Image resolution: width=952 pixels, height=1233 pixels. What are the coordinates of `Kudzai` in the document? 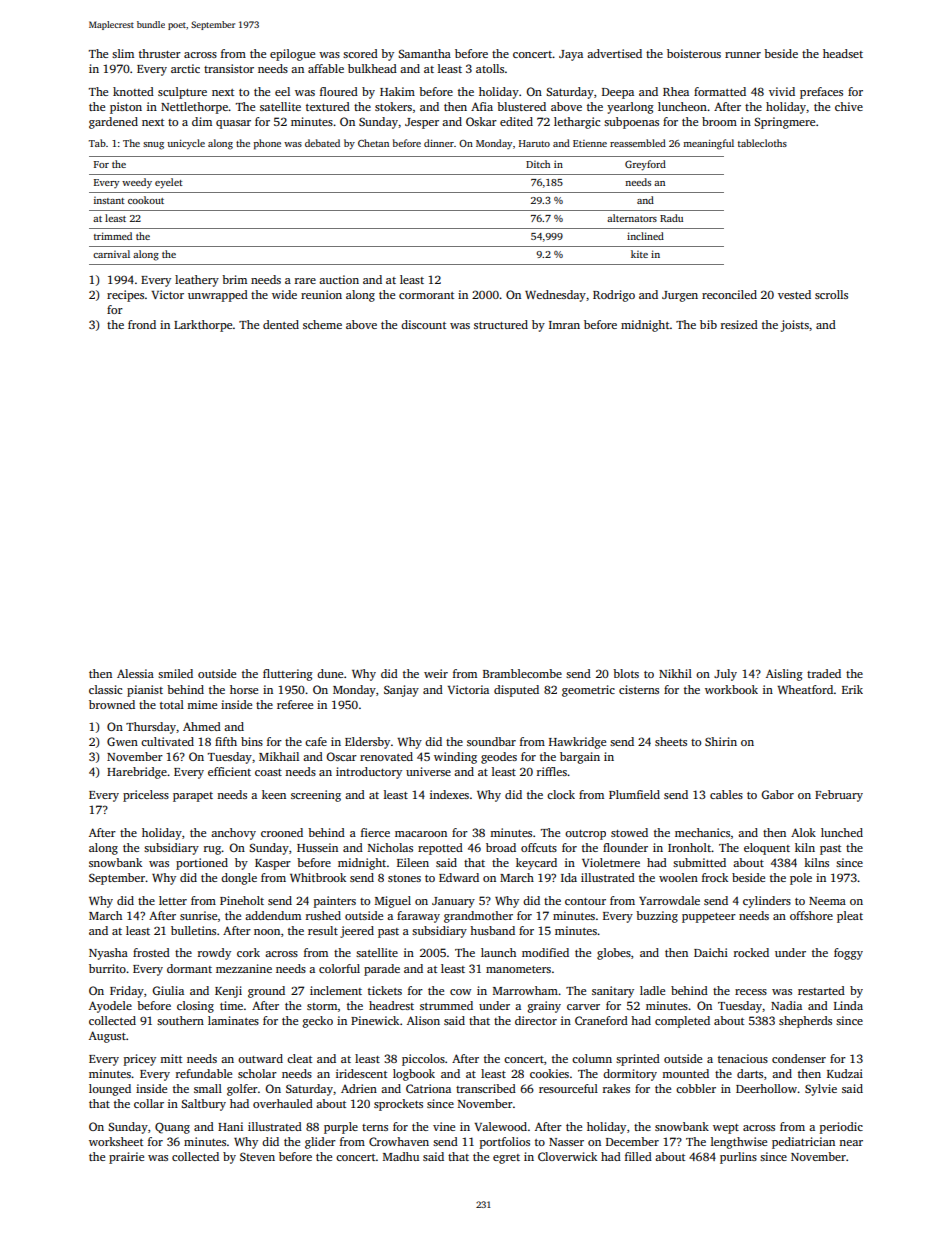 It's located at (845, 1073).
